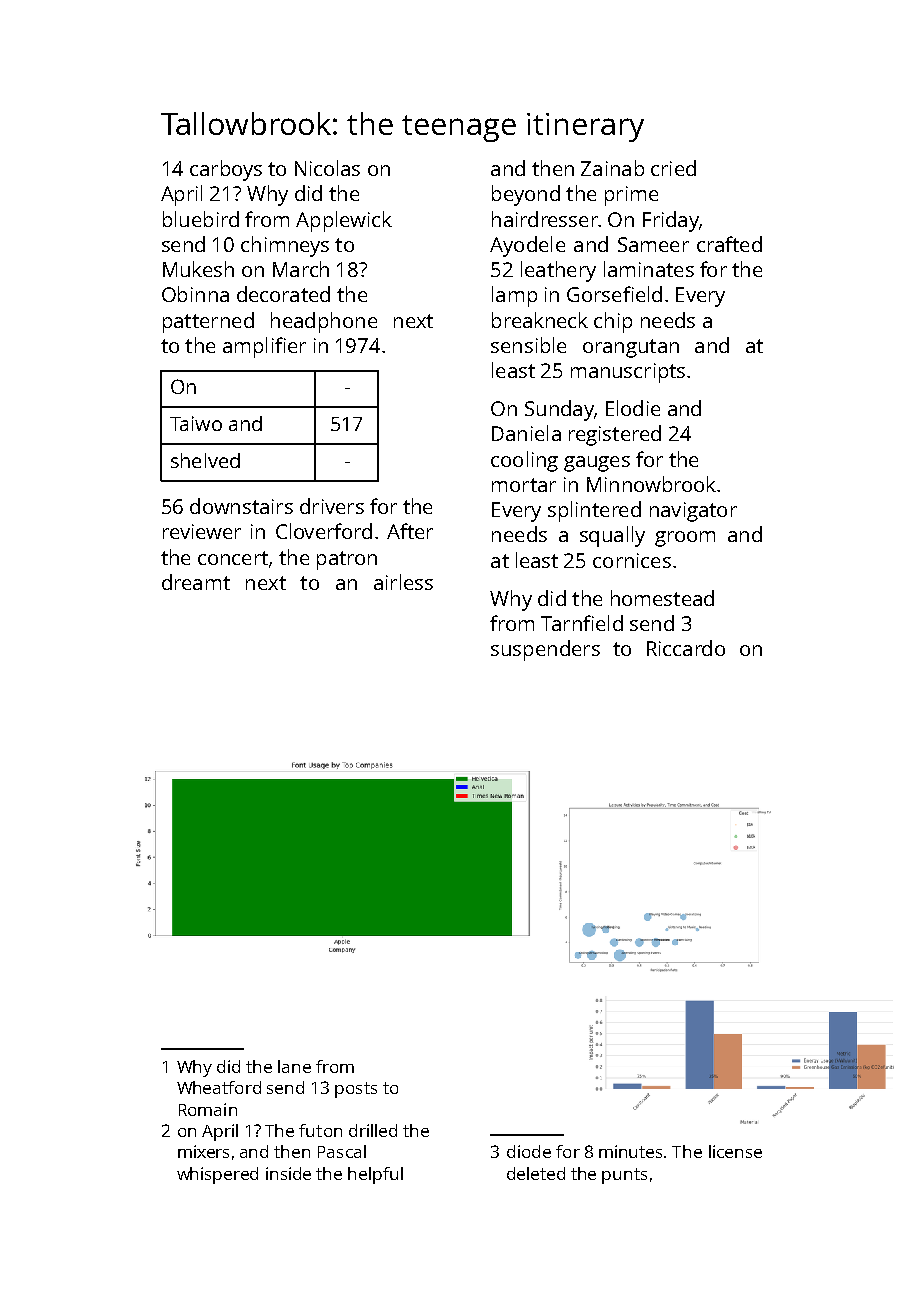 This screenshot has height=1311, width=924. Describe the element at coordinates (612, 168) in the screenshot. I see `Zainab` at that location.
